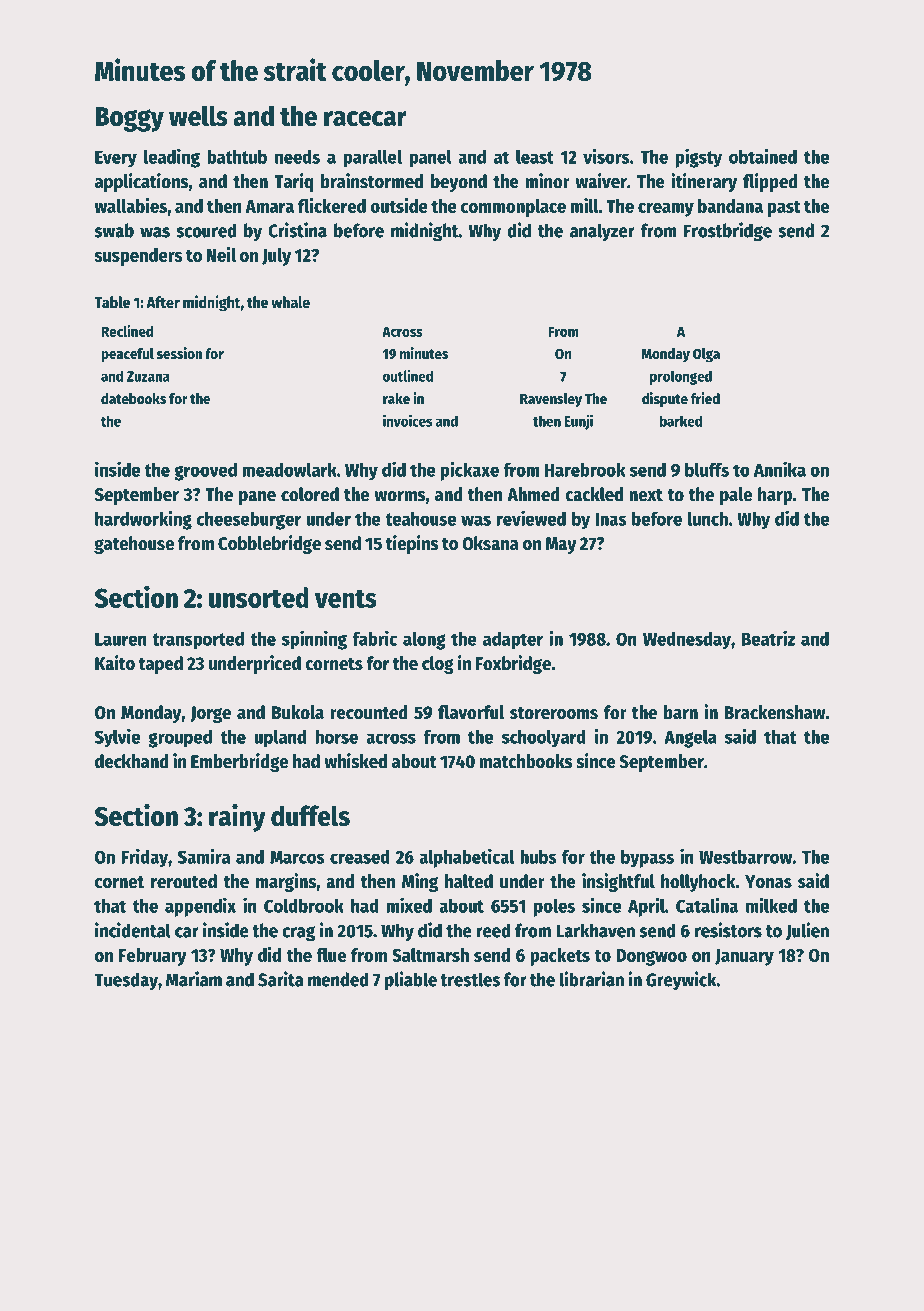  What do you see at coordinates (194, 979) in the screenshot?
I see `Mariam` at bounding box center [194, 979].
